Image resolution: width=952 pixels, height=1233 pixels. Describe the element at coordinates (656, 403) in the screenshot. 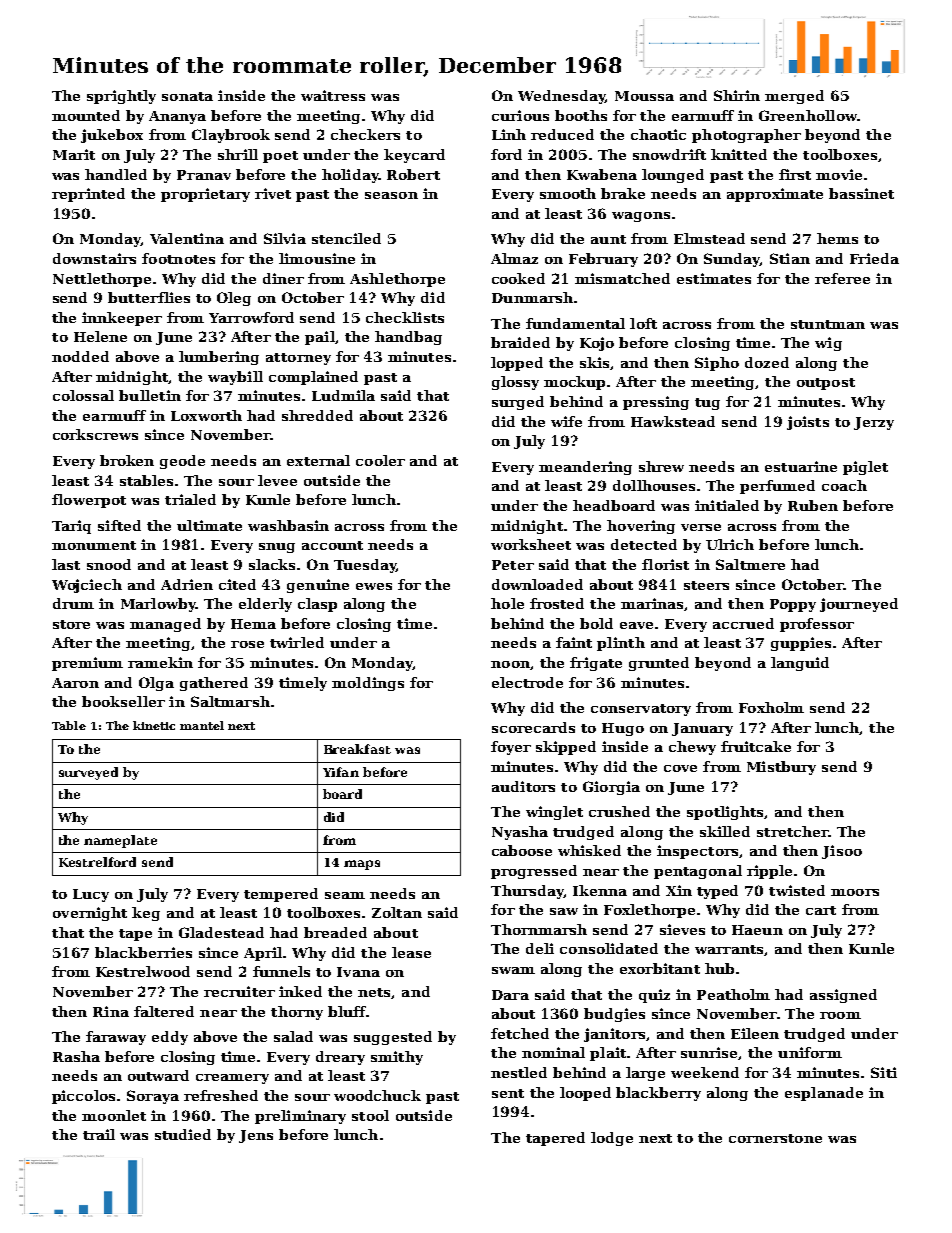

I see `pressing` at that location.
